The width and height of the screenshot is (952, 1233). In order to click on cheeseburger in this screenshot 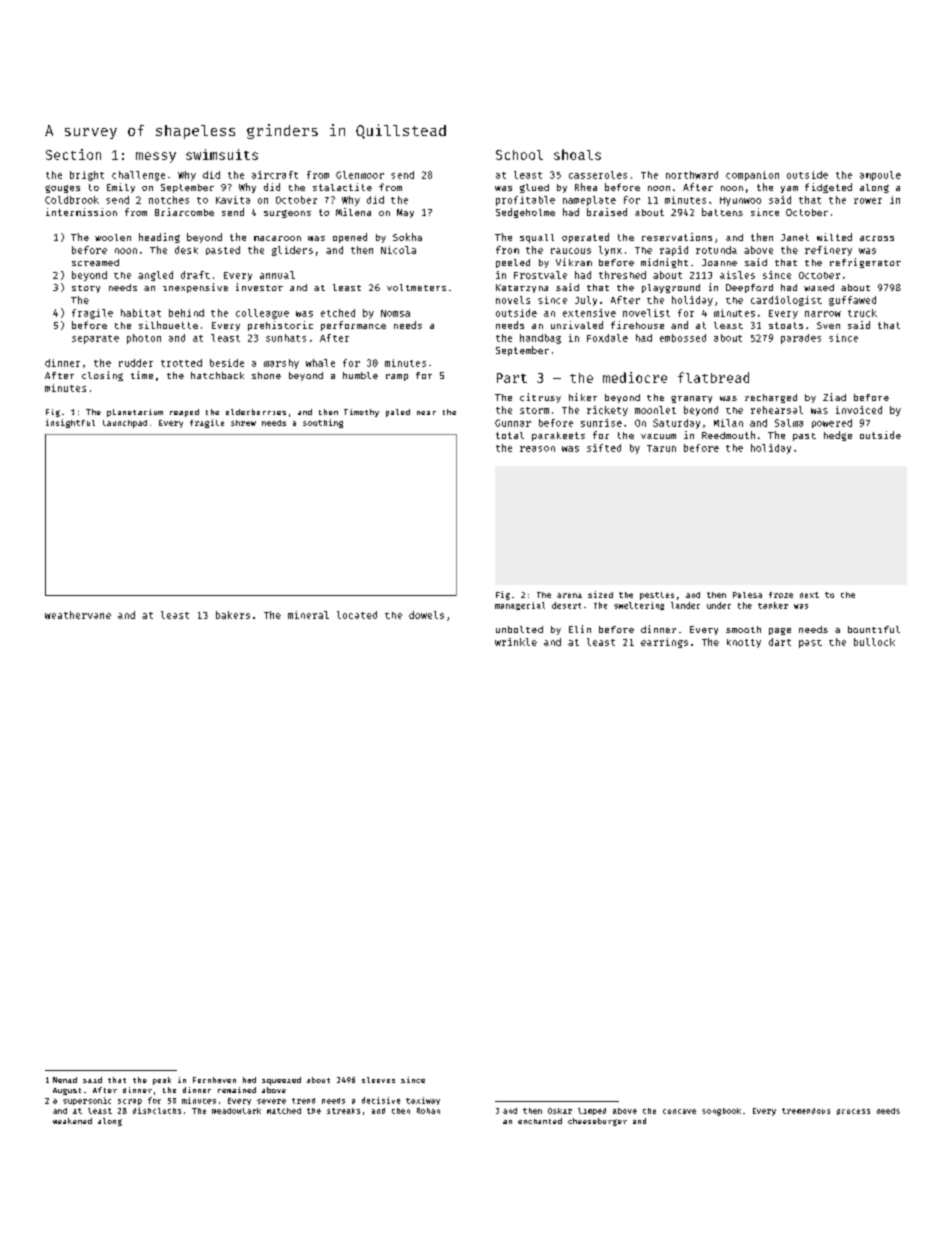, I will do `click(597, 1122)`.
